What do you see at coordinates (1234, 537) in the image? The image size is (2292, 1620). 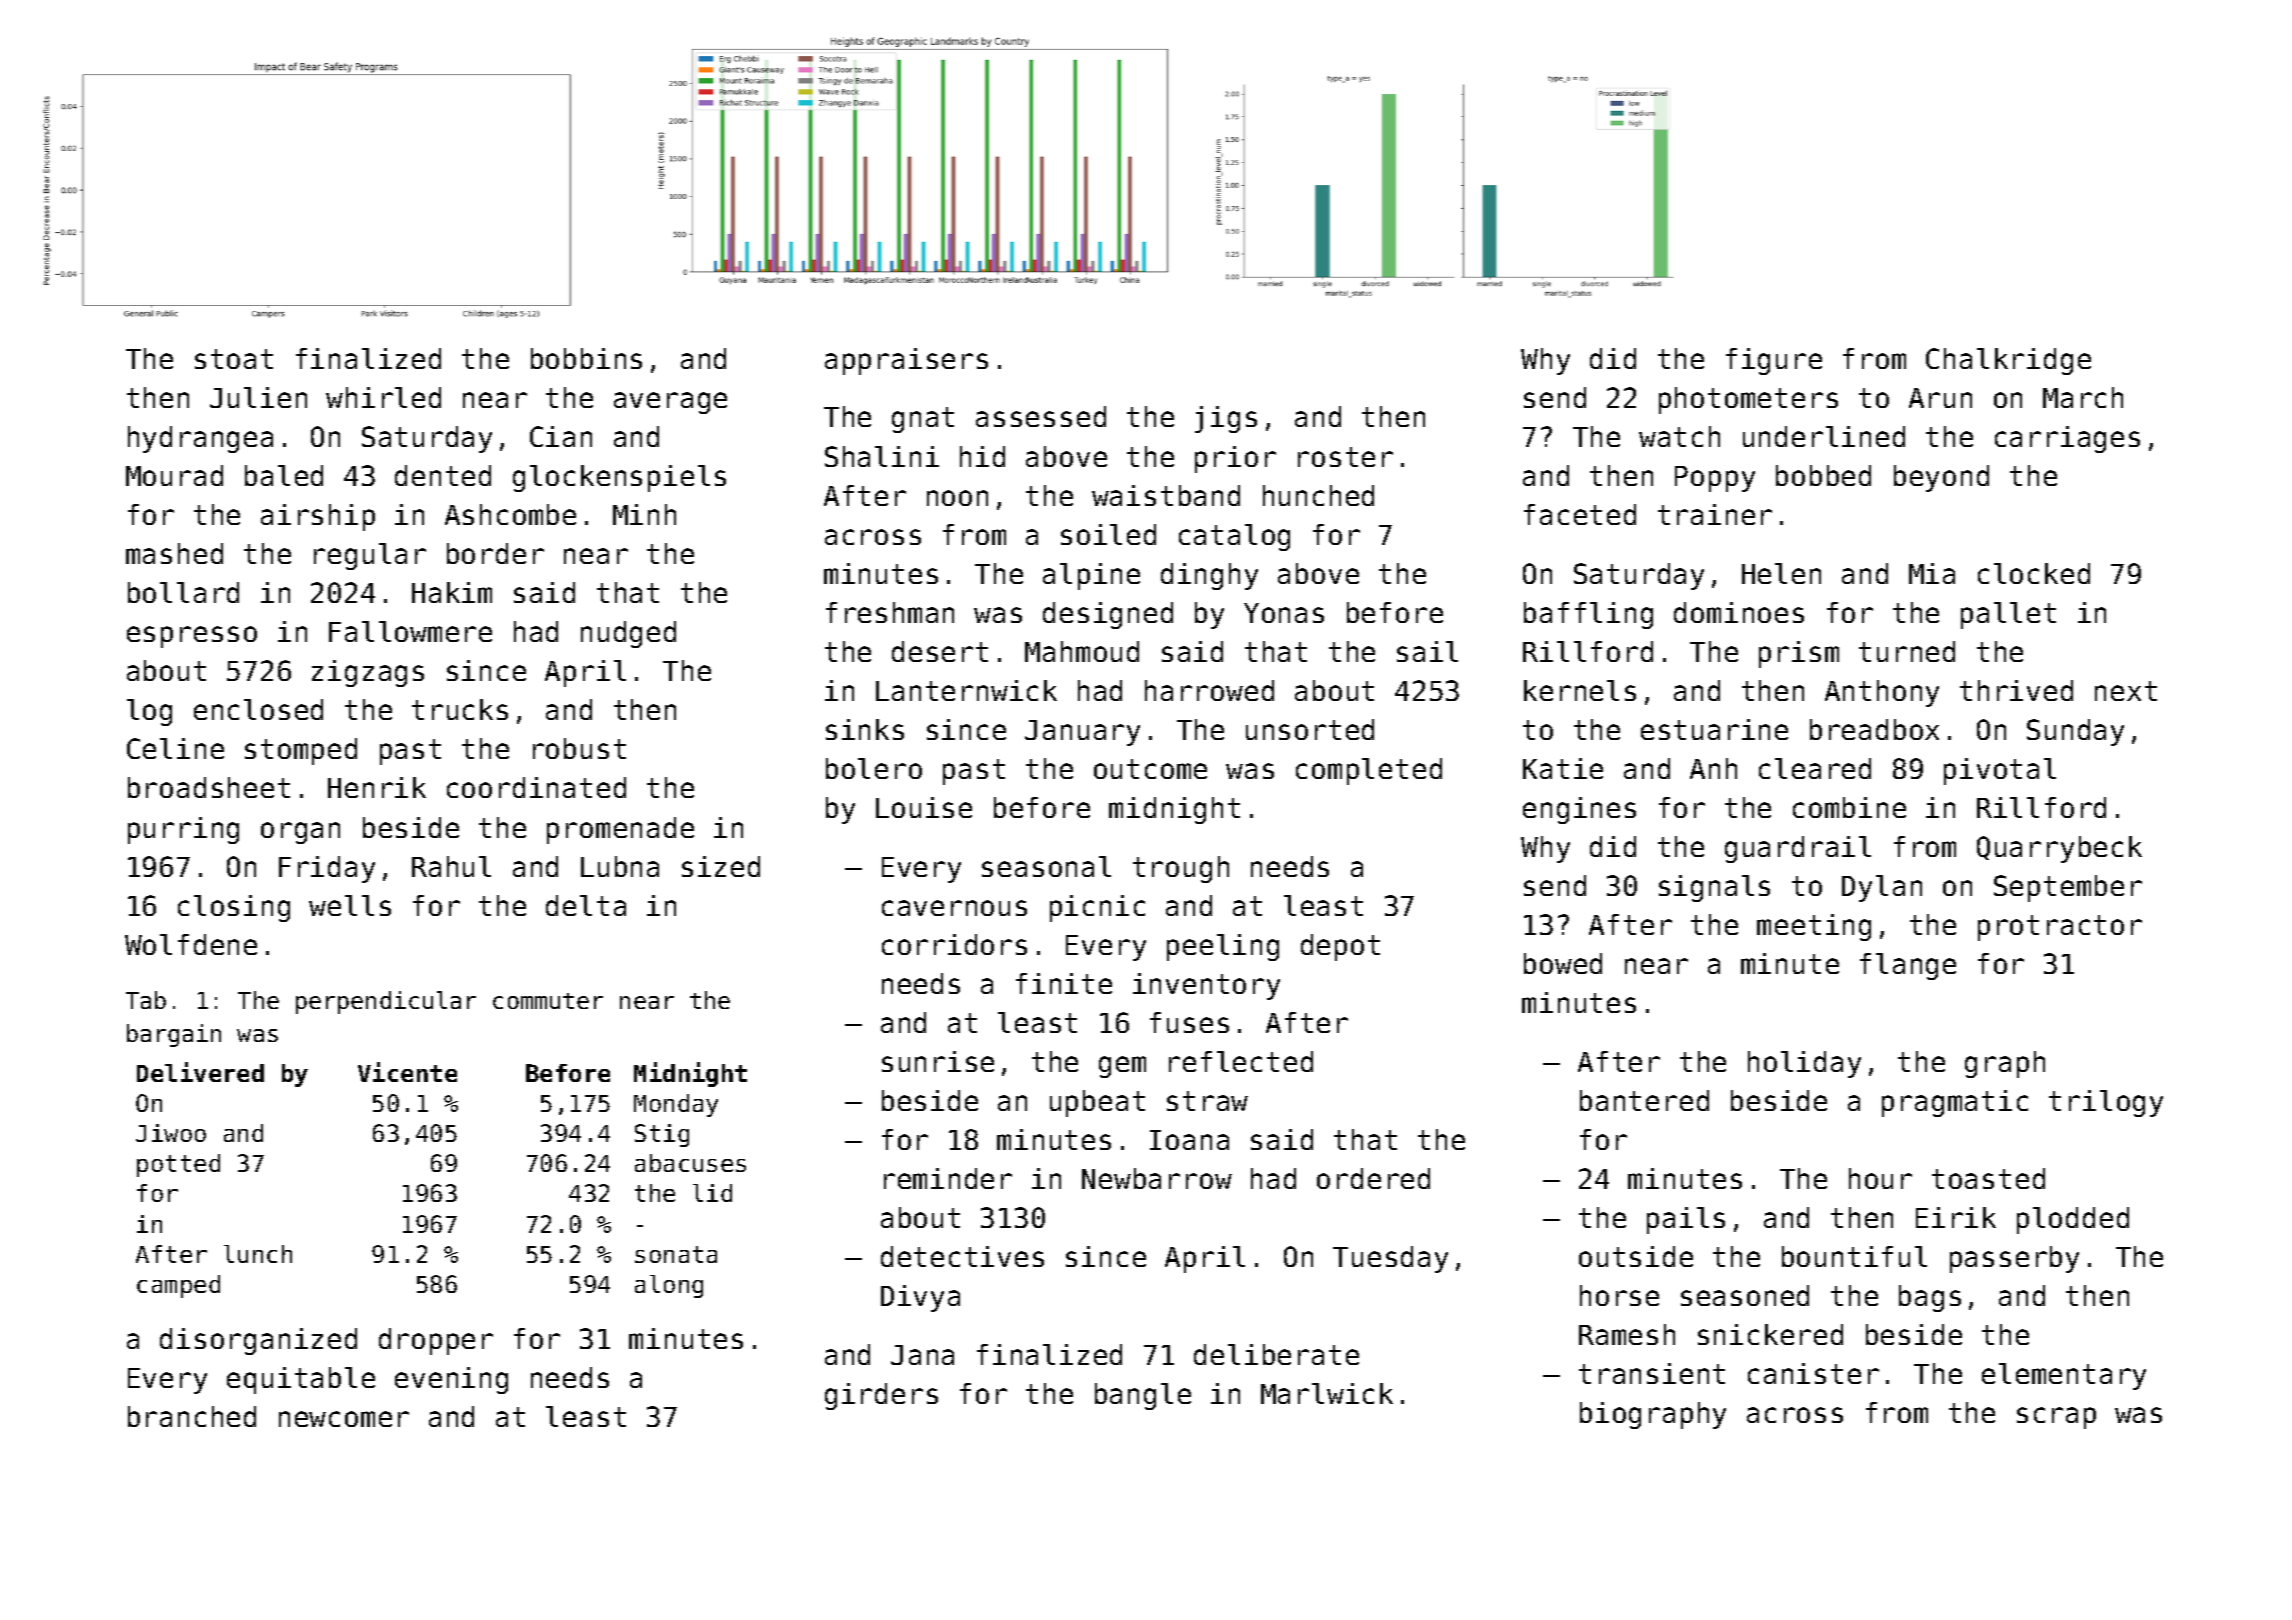 I see `catalog` at bounding box center [1234, 537].
